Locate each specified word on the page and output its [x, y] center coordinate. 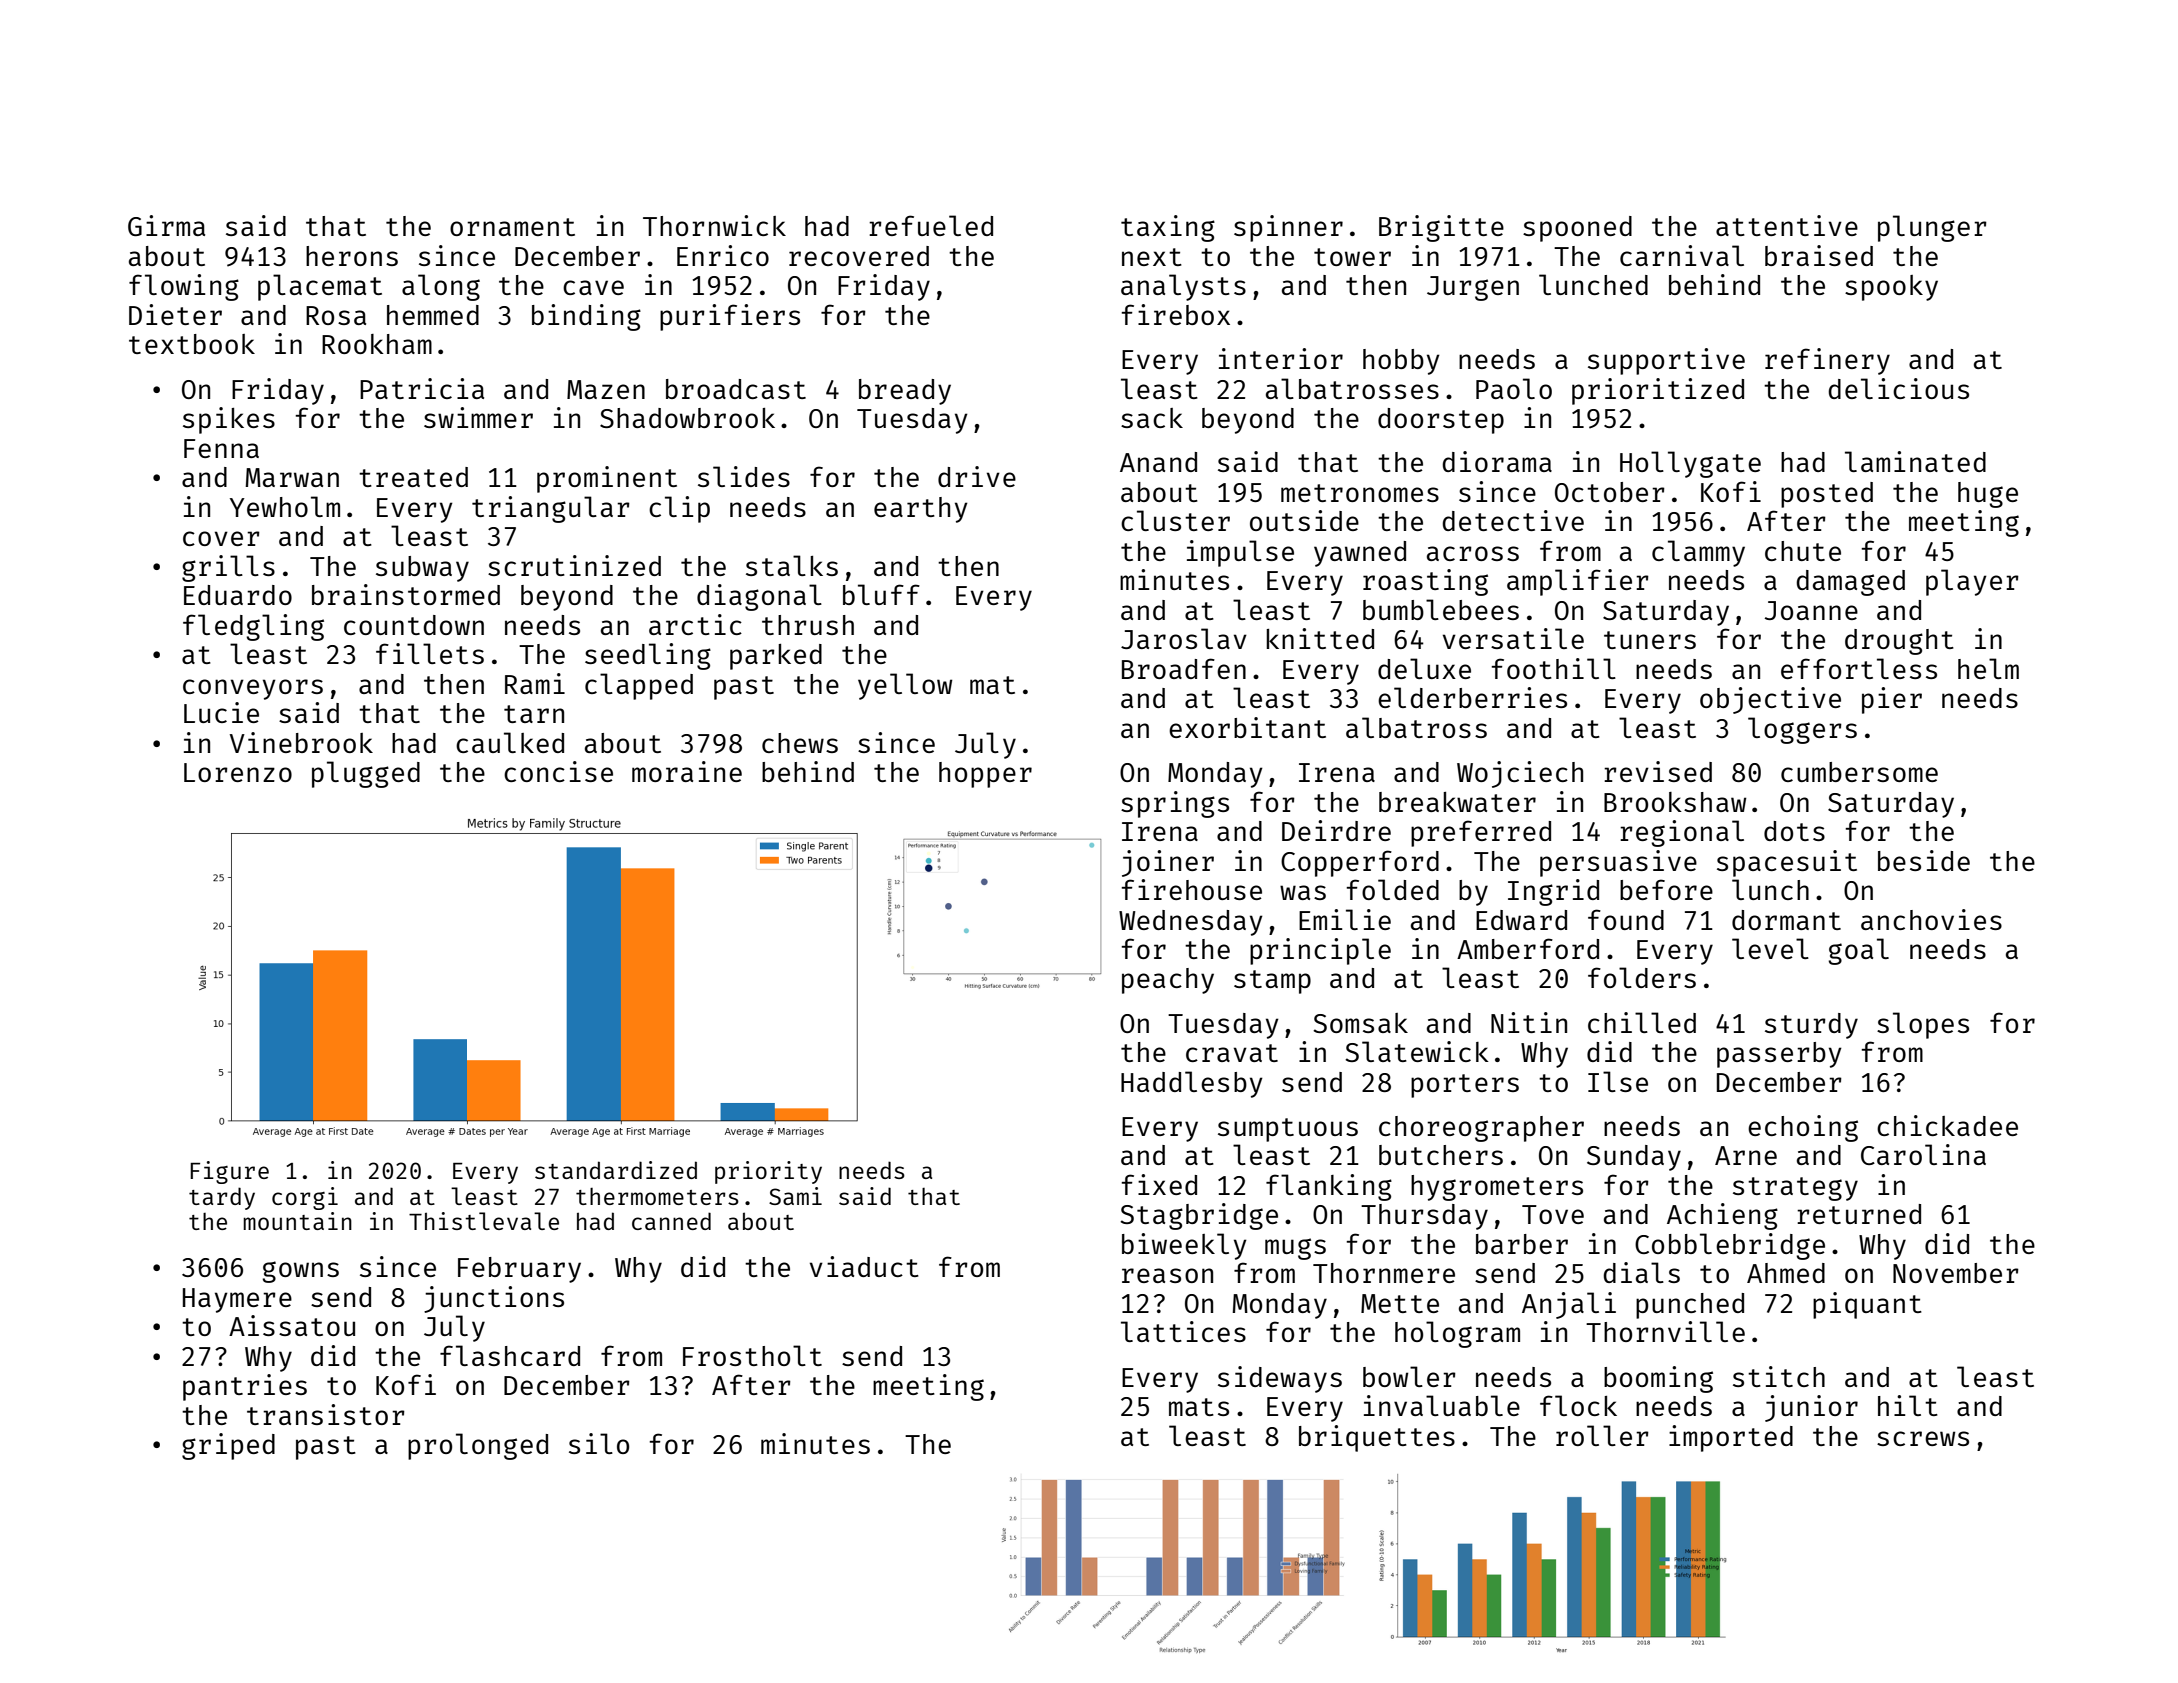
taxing [1168, 228]
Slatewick [1417, 1051]
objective [1770, 700]
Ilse [1618, 1081]
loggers [1802, 730]
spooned [1577, 229]
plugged [366, 774]
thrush [808, 625]
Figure [229, 1172]
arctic [695, 624]
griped [228, 1446]
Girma [166, 225]
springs [1175, 804]
